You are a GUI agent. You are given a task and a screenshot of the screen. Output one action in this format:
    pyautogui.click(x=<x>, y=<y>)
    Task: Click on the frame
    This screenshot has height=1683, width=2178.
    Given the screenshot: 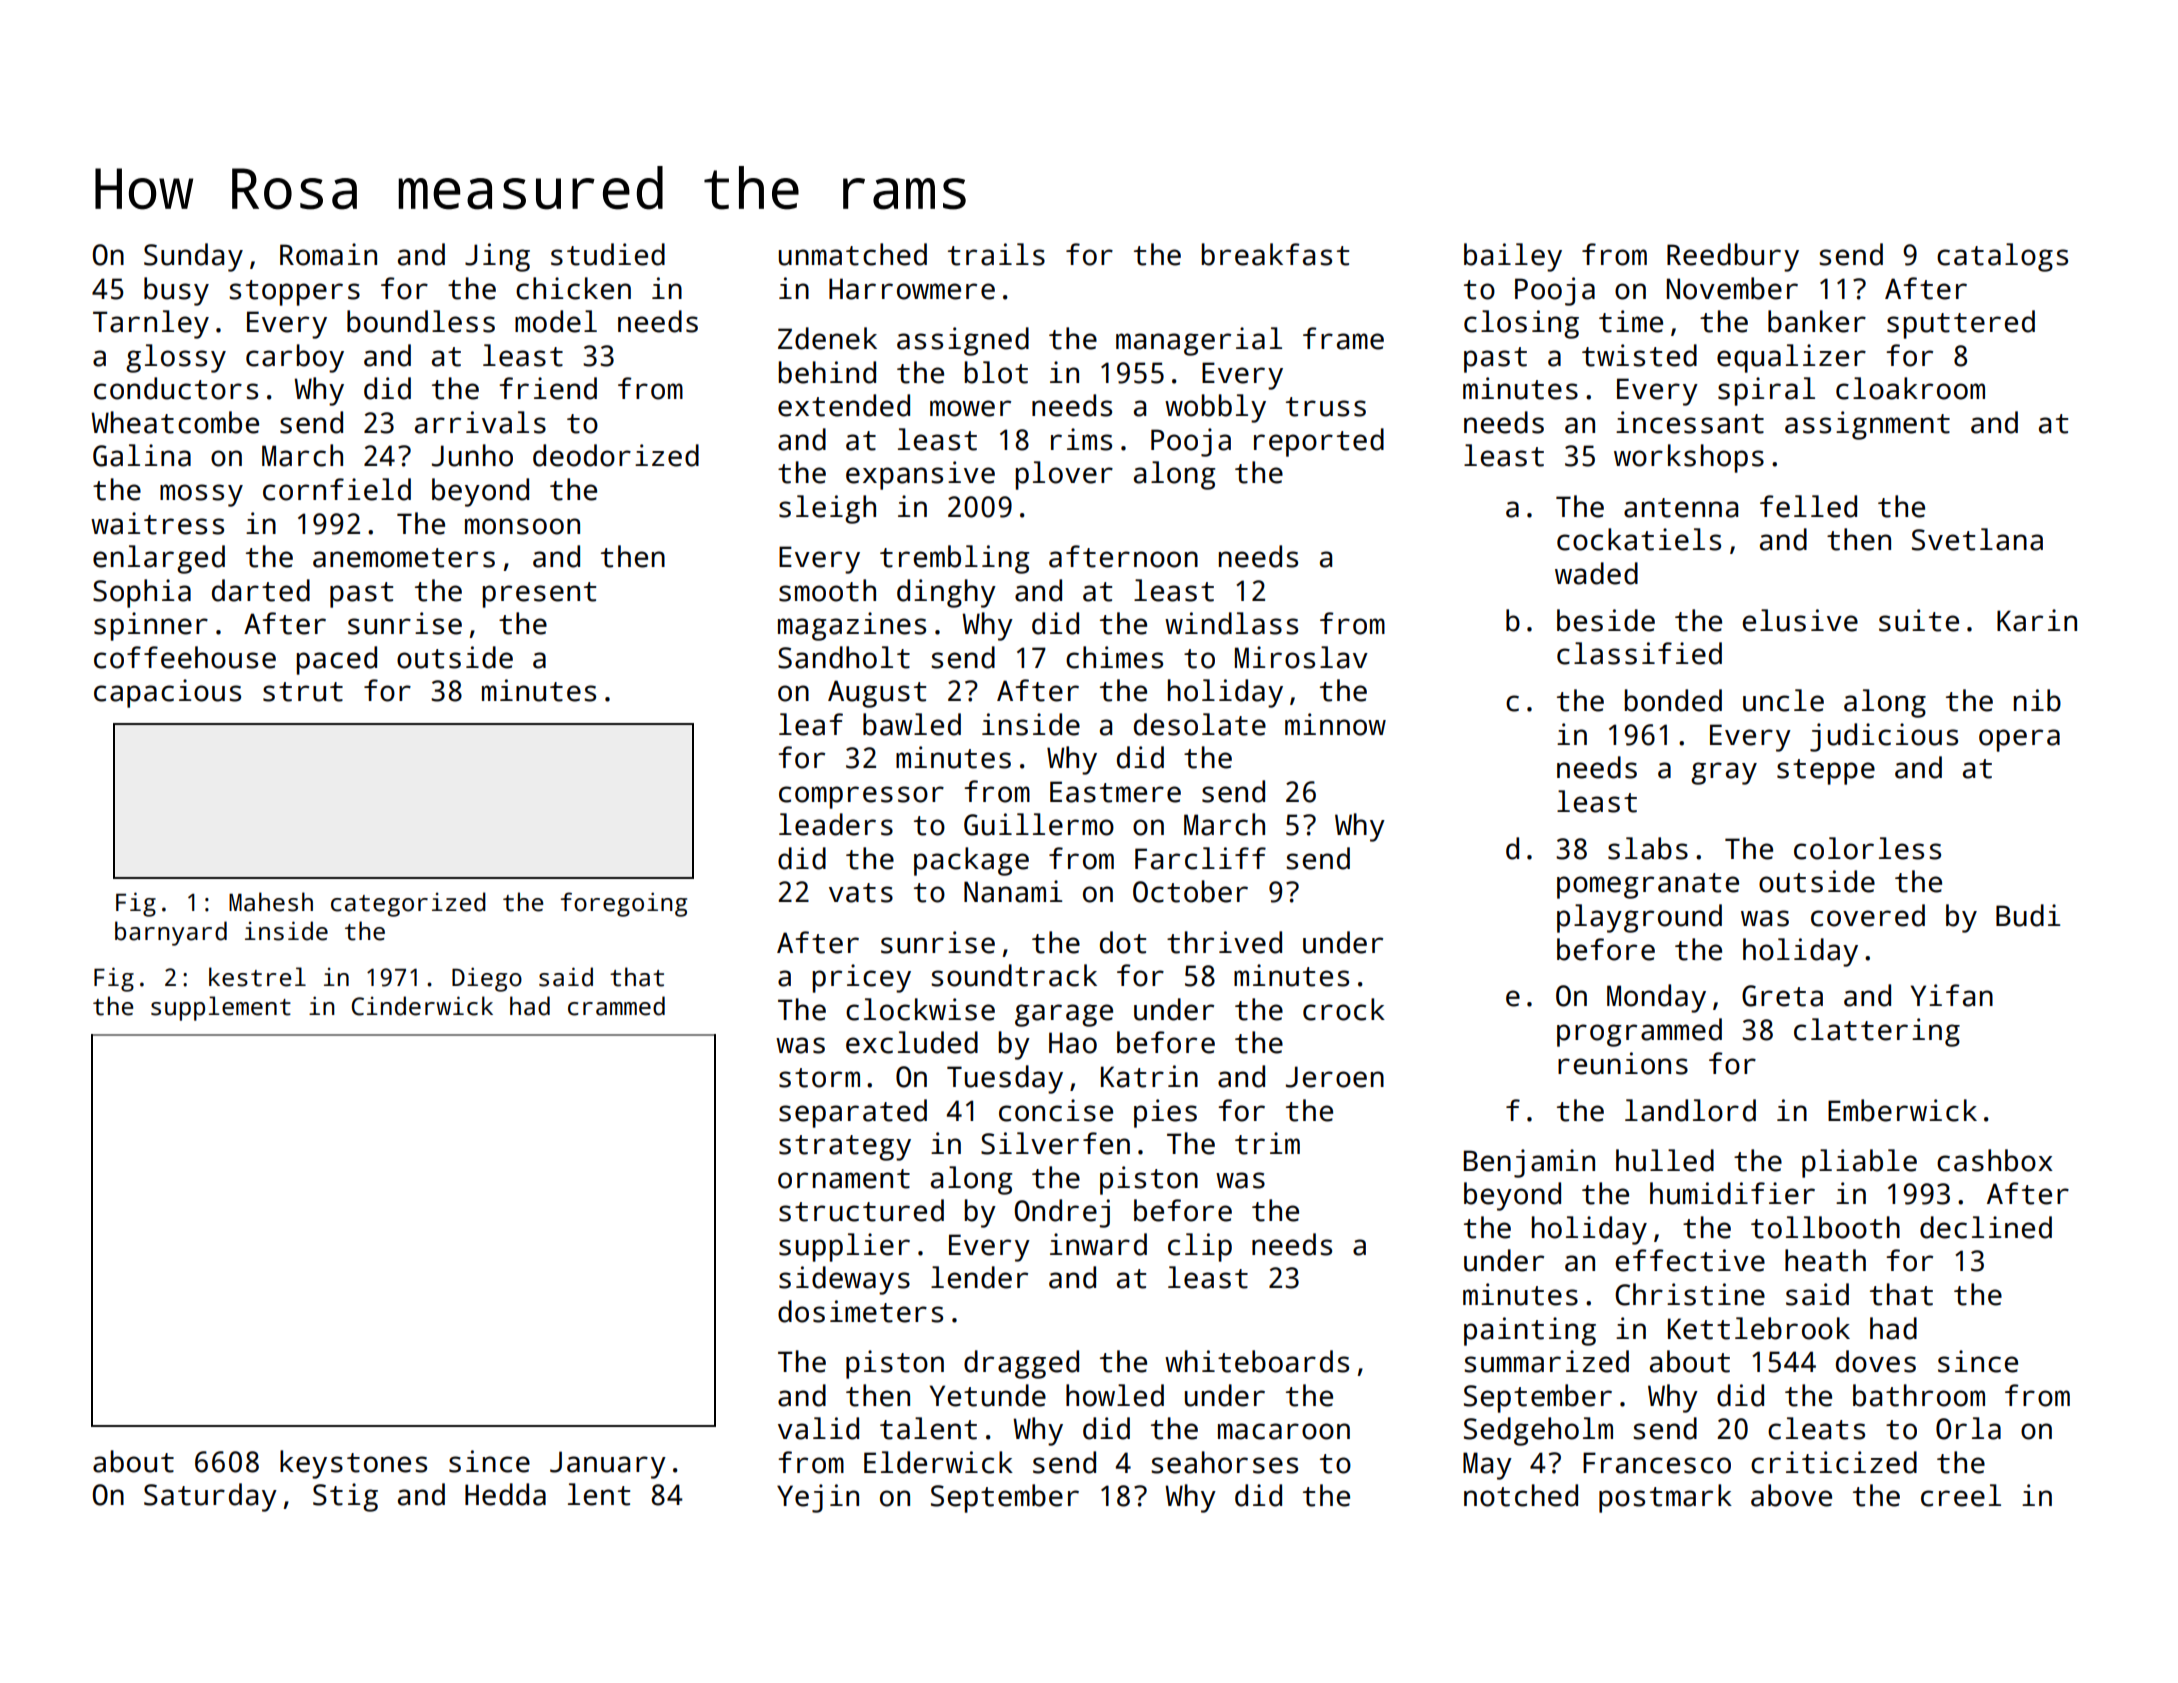 What is the action you would take?
    pyautogui.click(x=1343, y=338)
